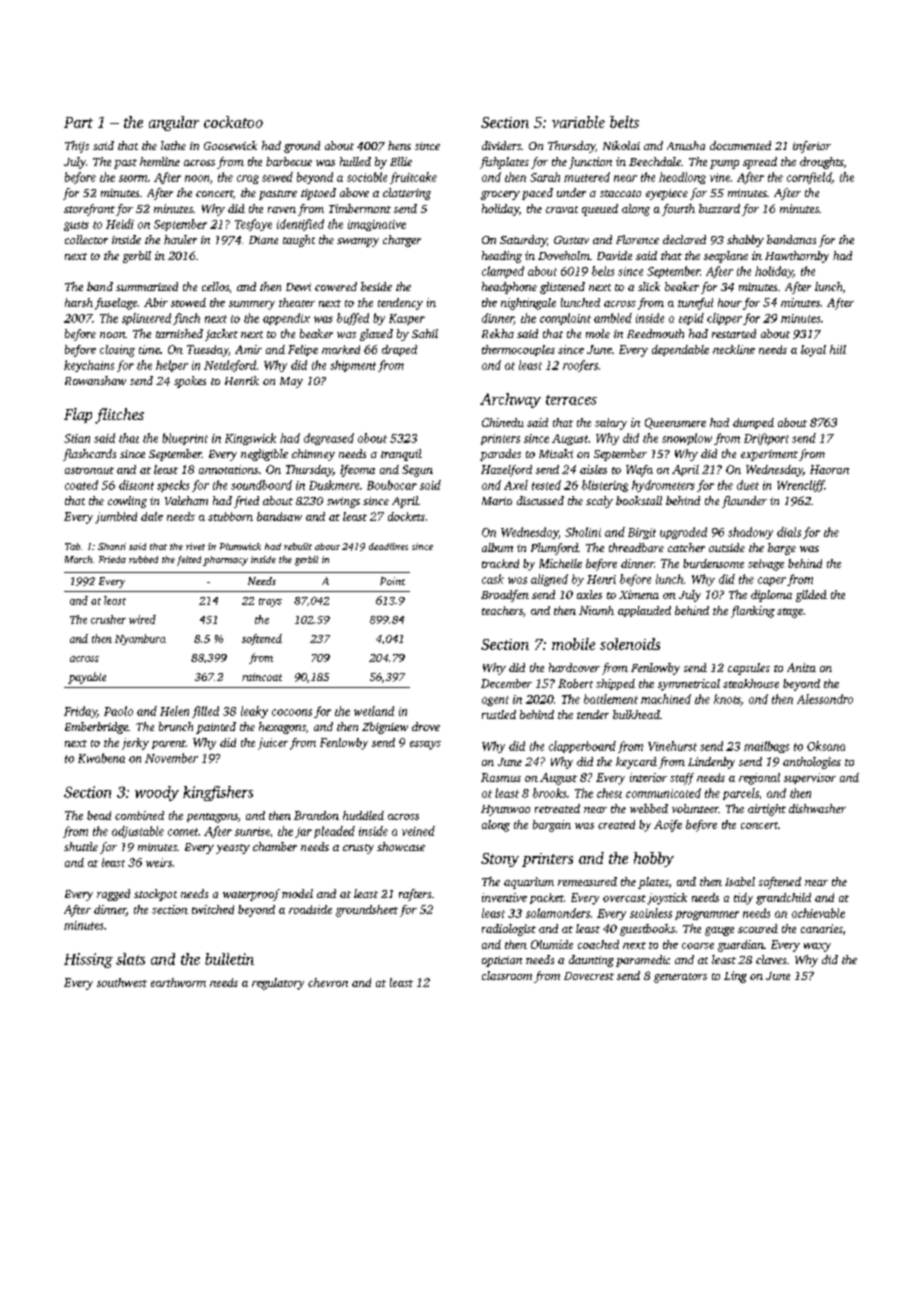  What do you see at coordinates (399, 350) in the screenshot?
I see `draped` at bounding box center [399, 350].
